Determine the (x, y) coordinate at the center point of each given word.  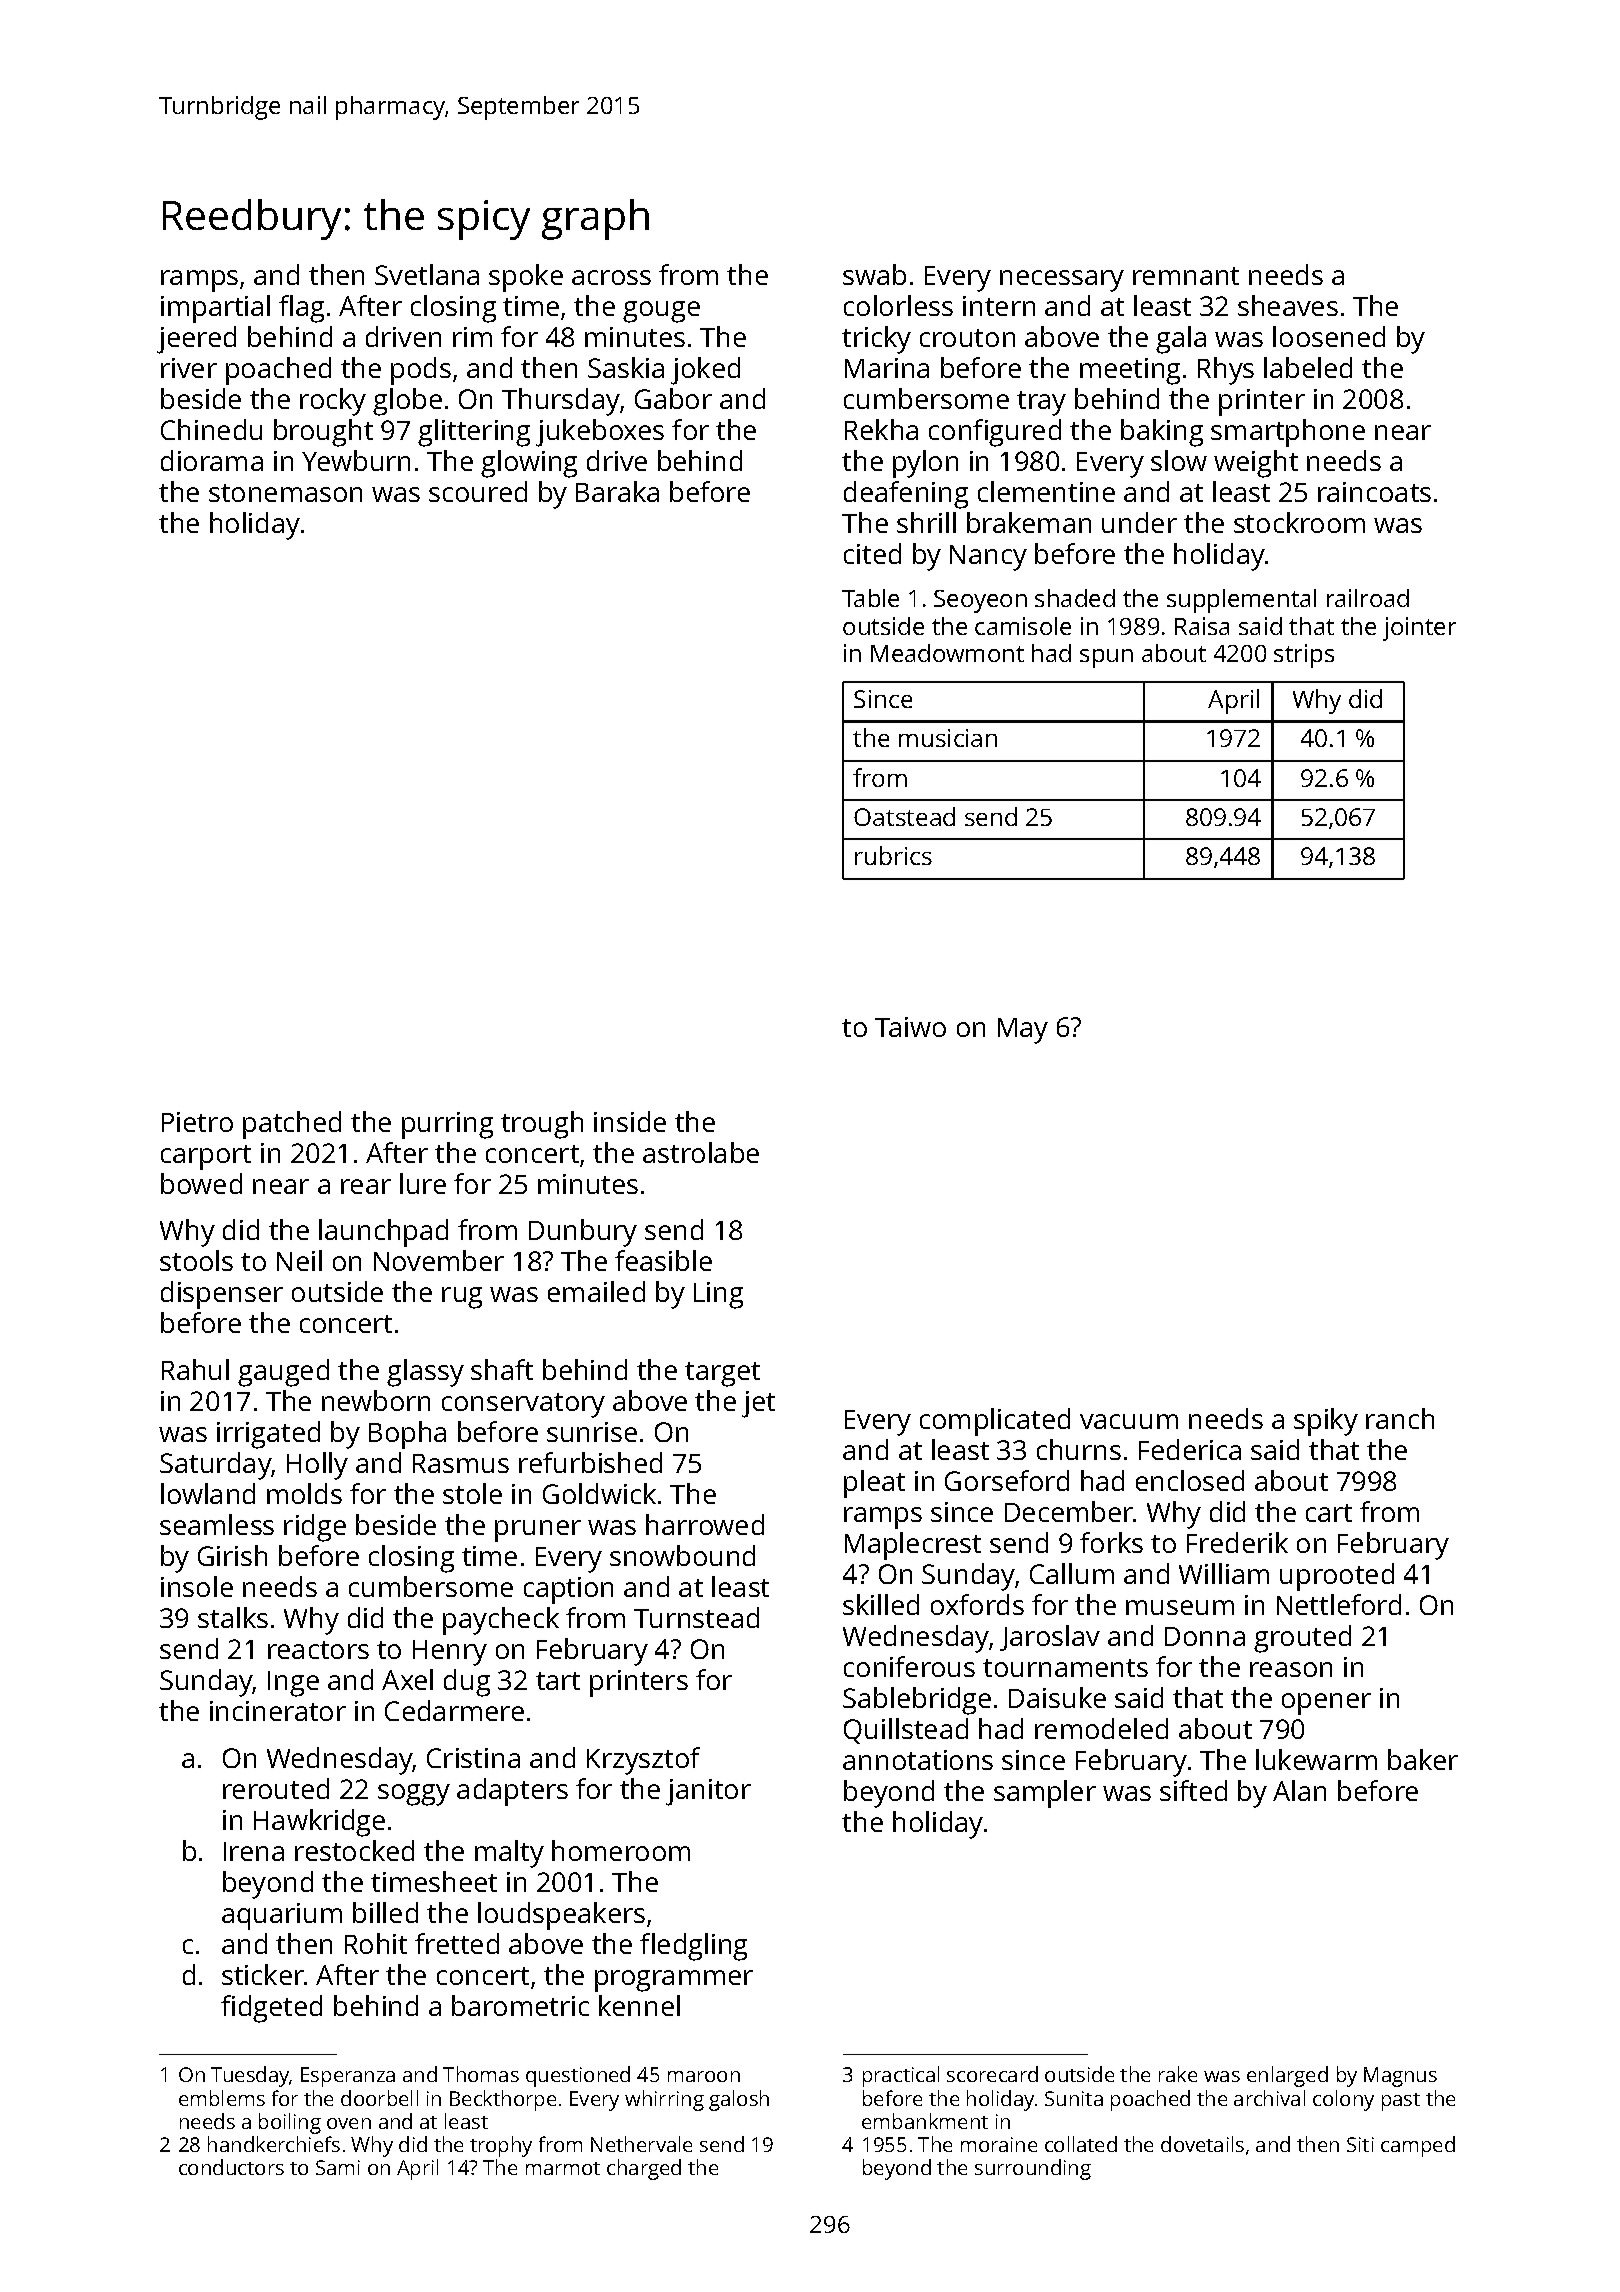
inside (630, 1121)
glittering (474, 433)
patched (292, 1125)
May (1023, 1031)
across (611, 277)
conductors (231, 2167)
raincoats (1374, 492)
